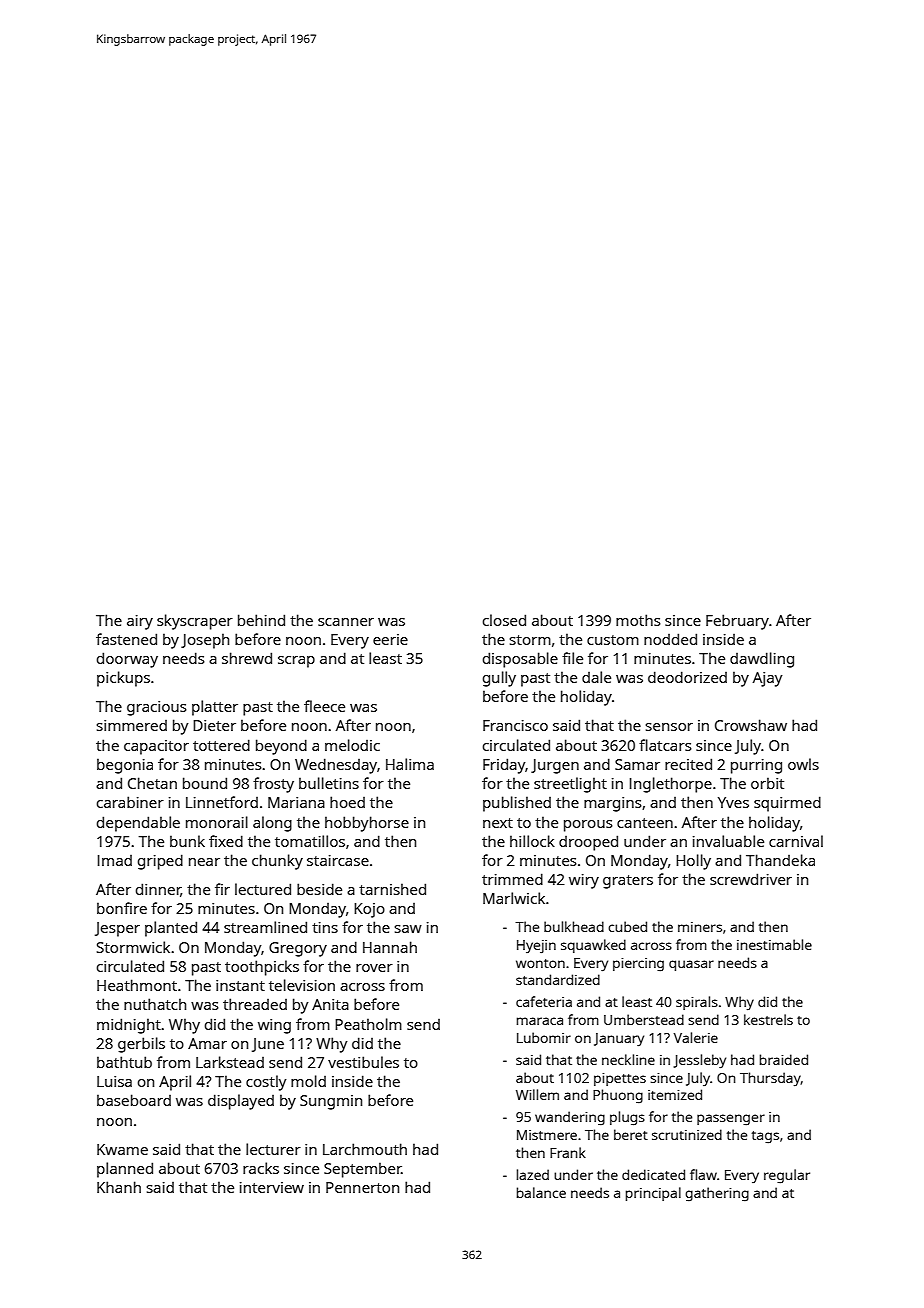 Image resolution: width=924 pixels, height=1308 pixels. I want to click on Mariana, so click(296, 802).
